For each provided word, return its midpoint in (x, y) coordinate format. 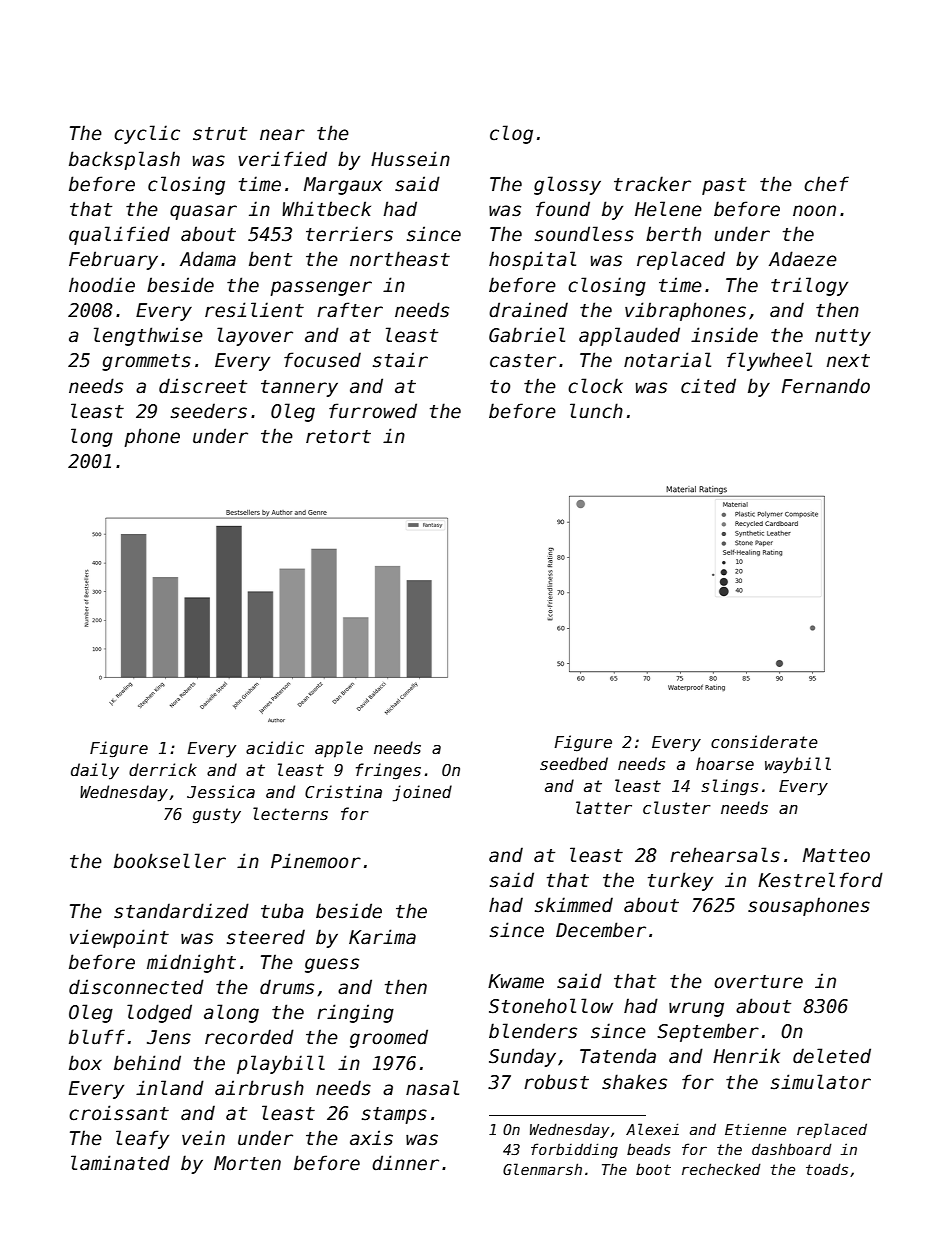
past (724, 186)
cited (708, 386)
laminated (120, 1163)
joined (422, 793)
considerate (764, 742)
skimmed (574, 905)
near (282, 135)
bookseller (170, 861)
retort (338, 437)
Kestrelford (820, 880)
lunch (596, 411)
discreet (203, 386)
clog (511, 134)
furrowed (373, 411)
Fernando (826, 386)
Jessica (221, 792)
